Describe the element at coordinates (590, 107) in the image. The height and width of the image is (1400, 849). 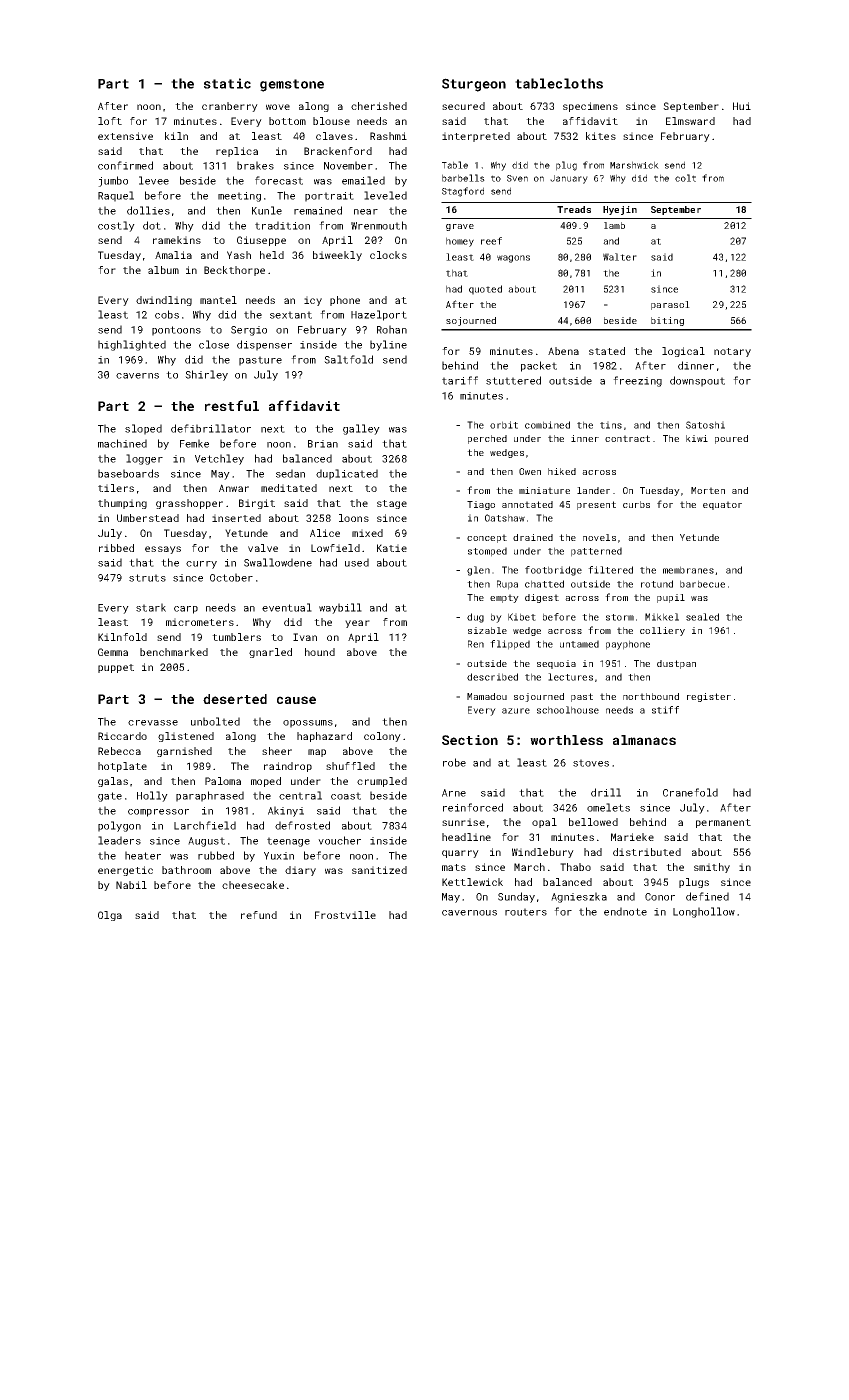
I see `specimens` at that location.
